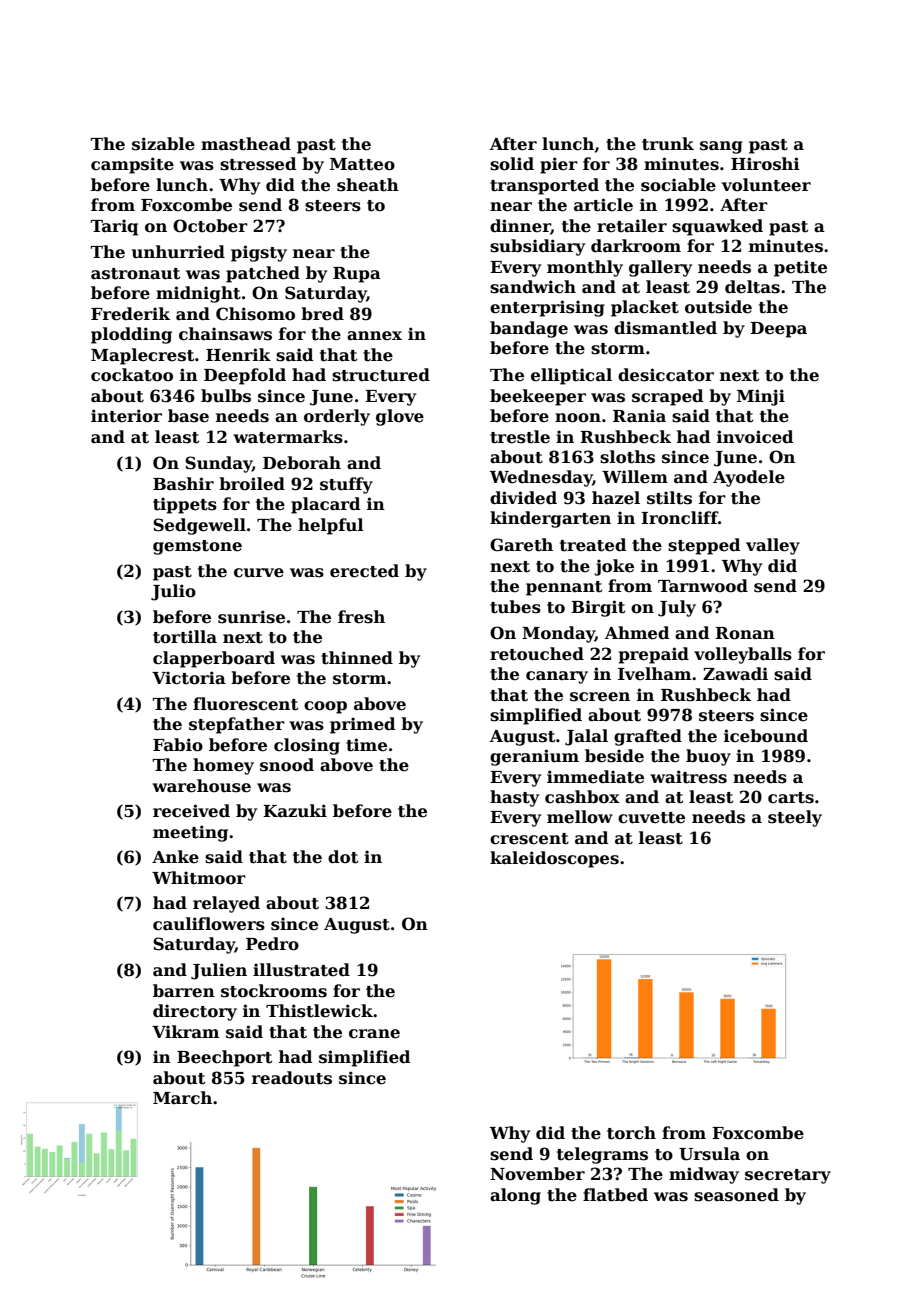 This page has height=1311, width=924. What do you see at coordinates (251, 617) in the page?
I see `sunrise` at bounding box center [251, 617].
